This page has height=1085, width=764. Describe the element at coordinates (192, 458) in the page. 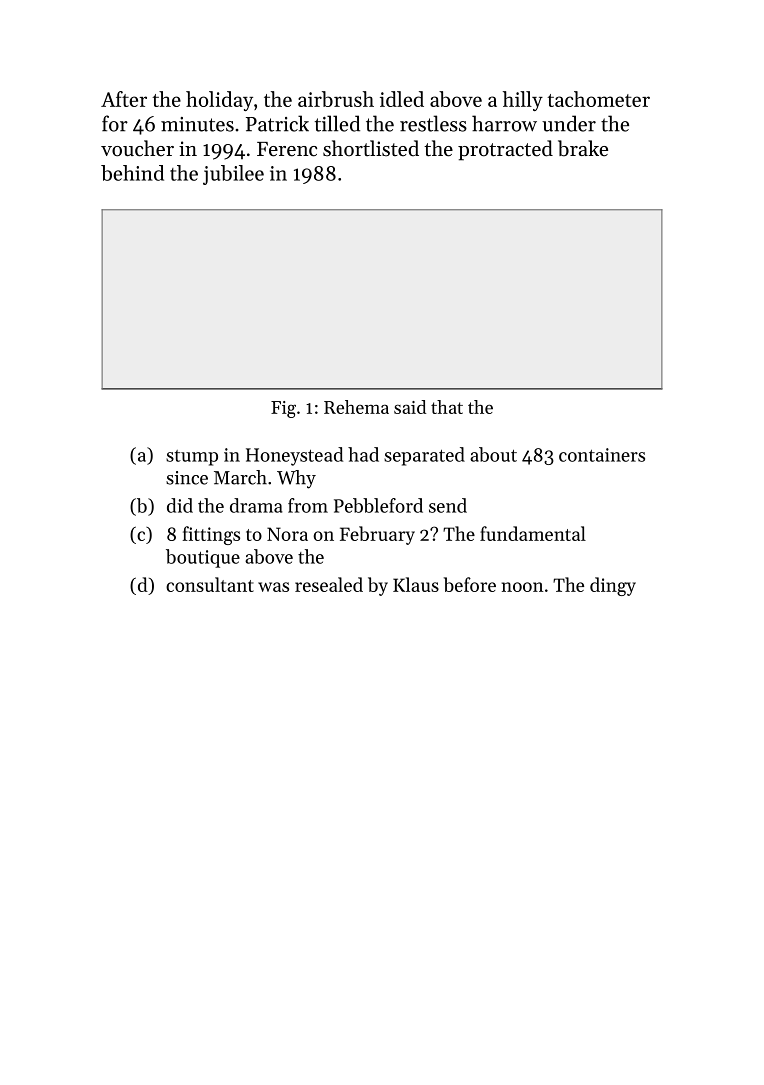

I see `stump` at that location.
